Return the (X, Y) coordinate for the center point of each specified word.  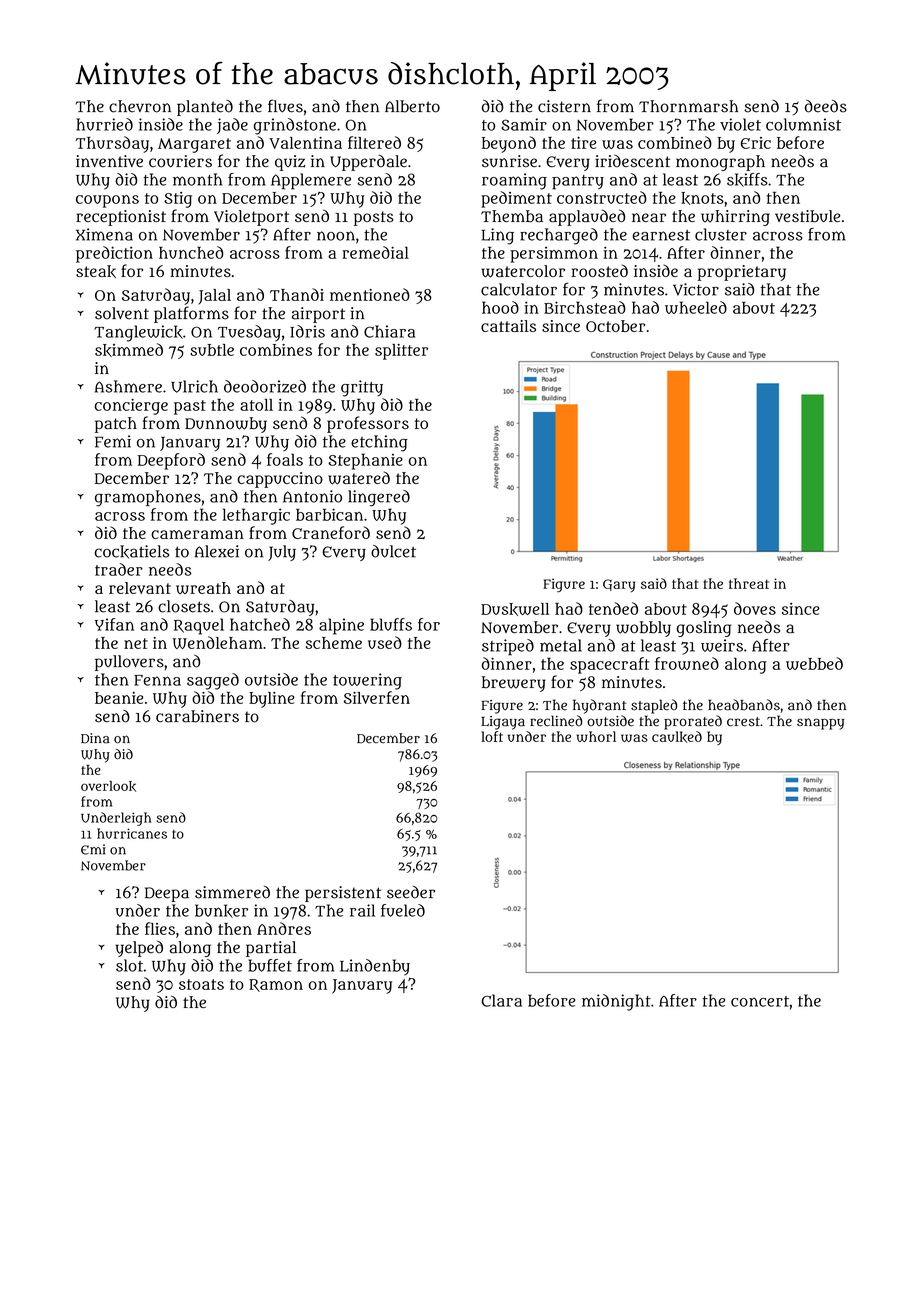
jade (232, 126)
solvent (122, 313)
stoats (201, 984)
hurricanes (132, 833)
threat (749, 583)
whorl (596, 736)
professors (368, 424)
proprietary (742, 273)
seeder (411, 892)
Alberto (412, 106)
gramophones (148, 498)
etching (379, 443)
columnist (803, 124)
